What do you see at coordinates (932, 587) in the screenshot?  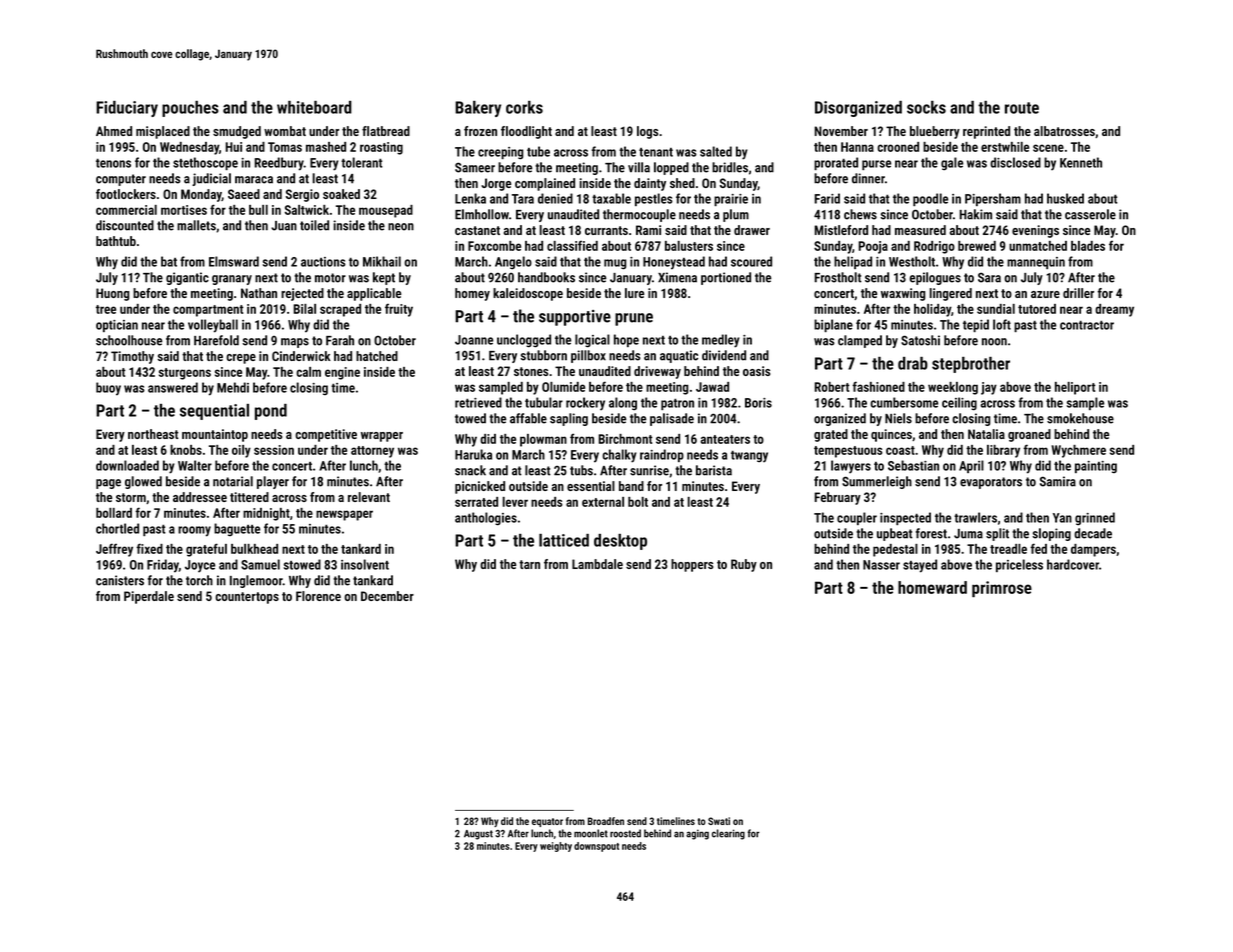 I see `homeward` at bounding box center [932, 587].
